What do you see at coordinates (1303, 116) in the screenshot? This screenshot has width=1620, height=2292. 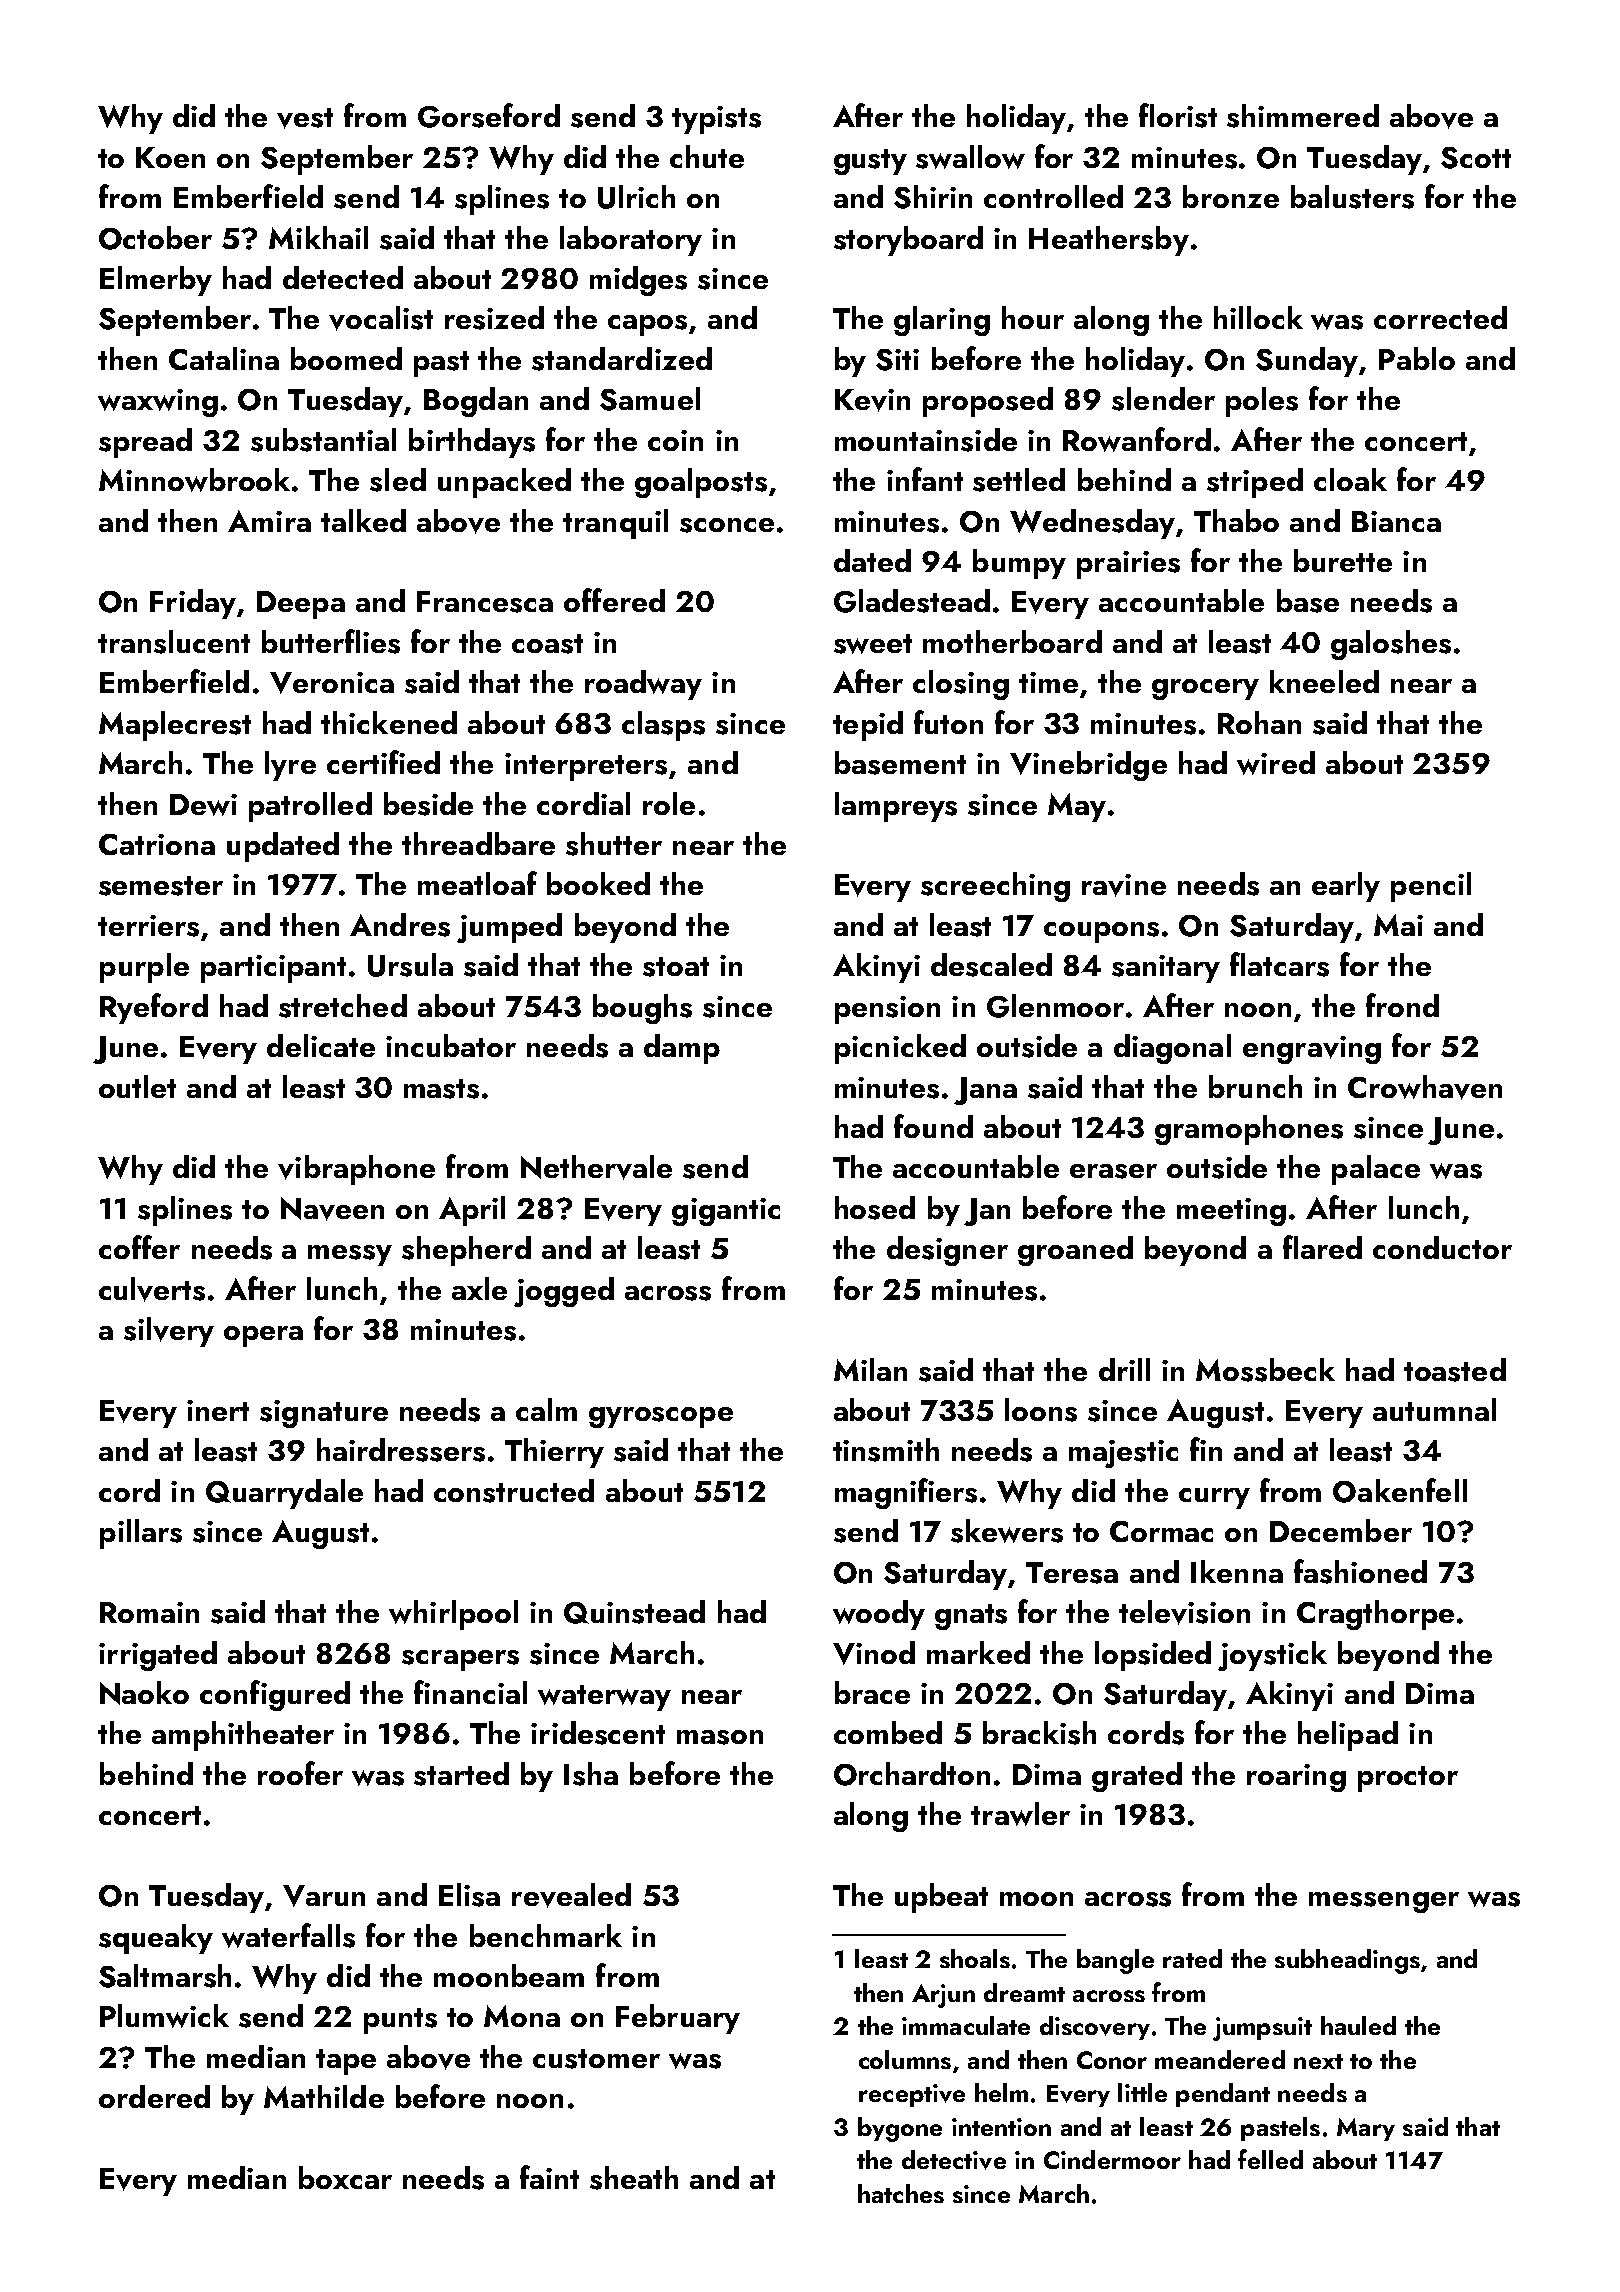 I see `shimmered` at bounding box center [1303, 116].
